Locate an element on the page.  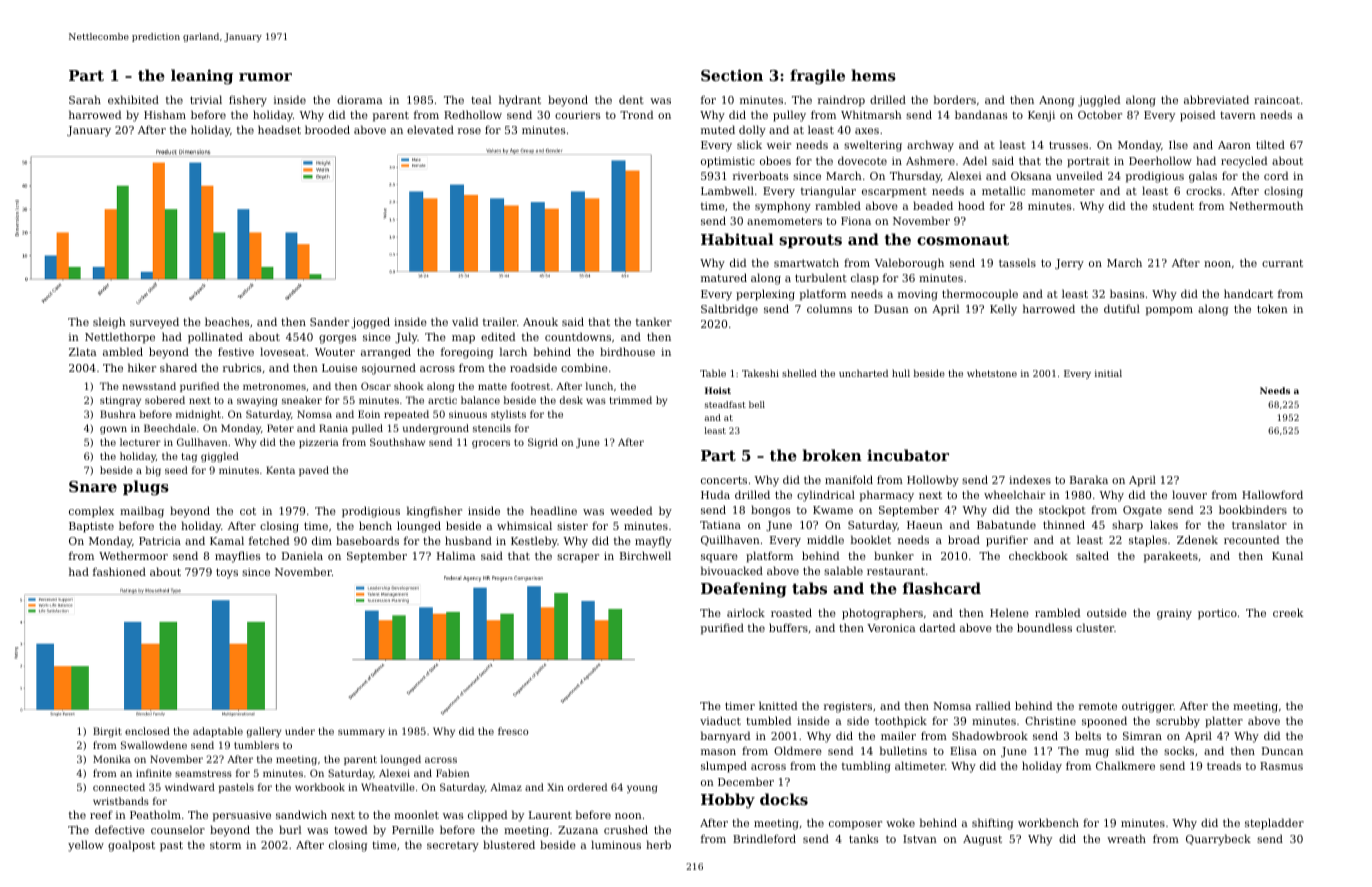
Daniela is located at coordinates (302, 555).
